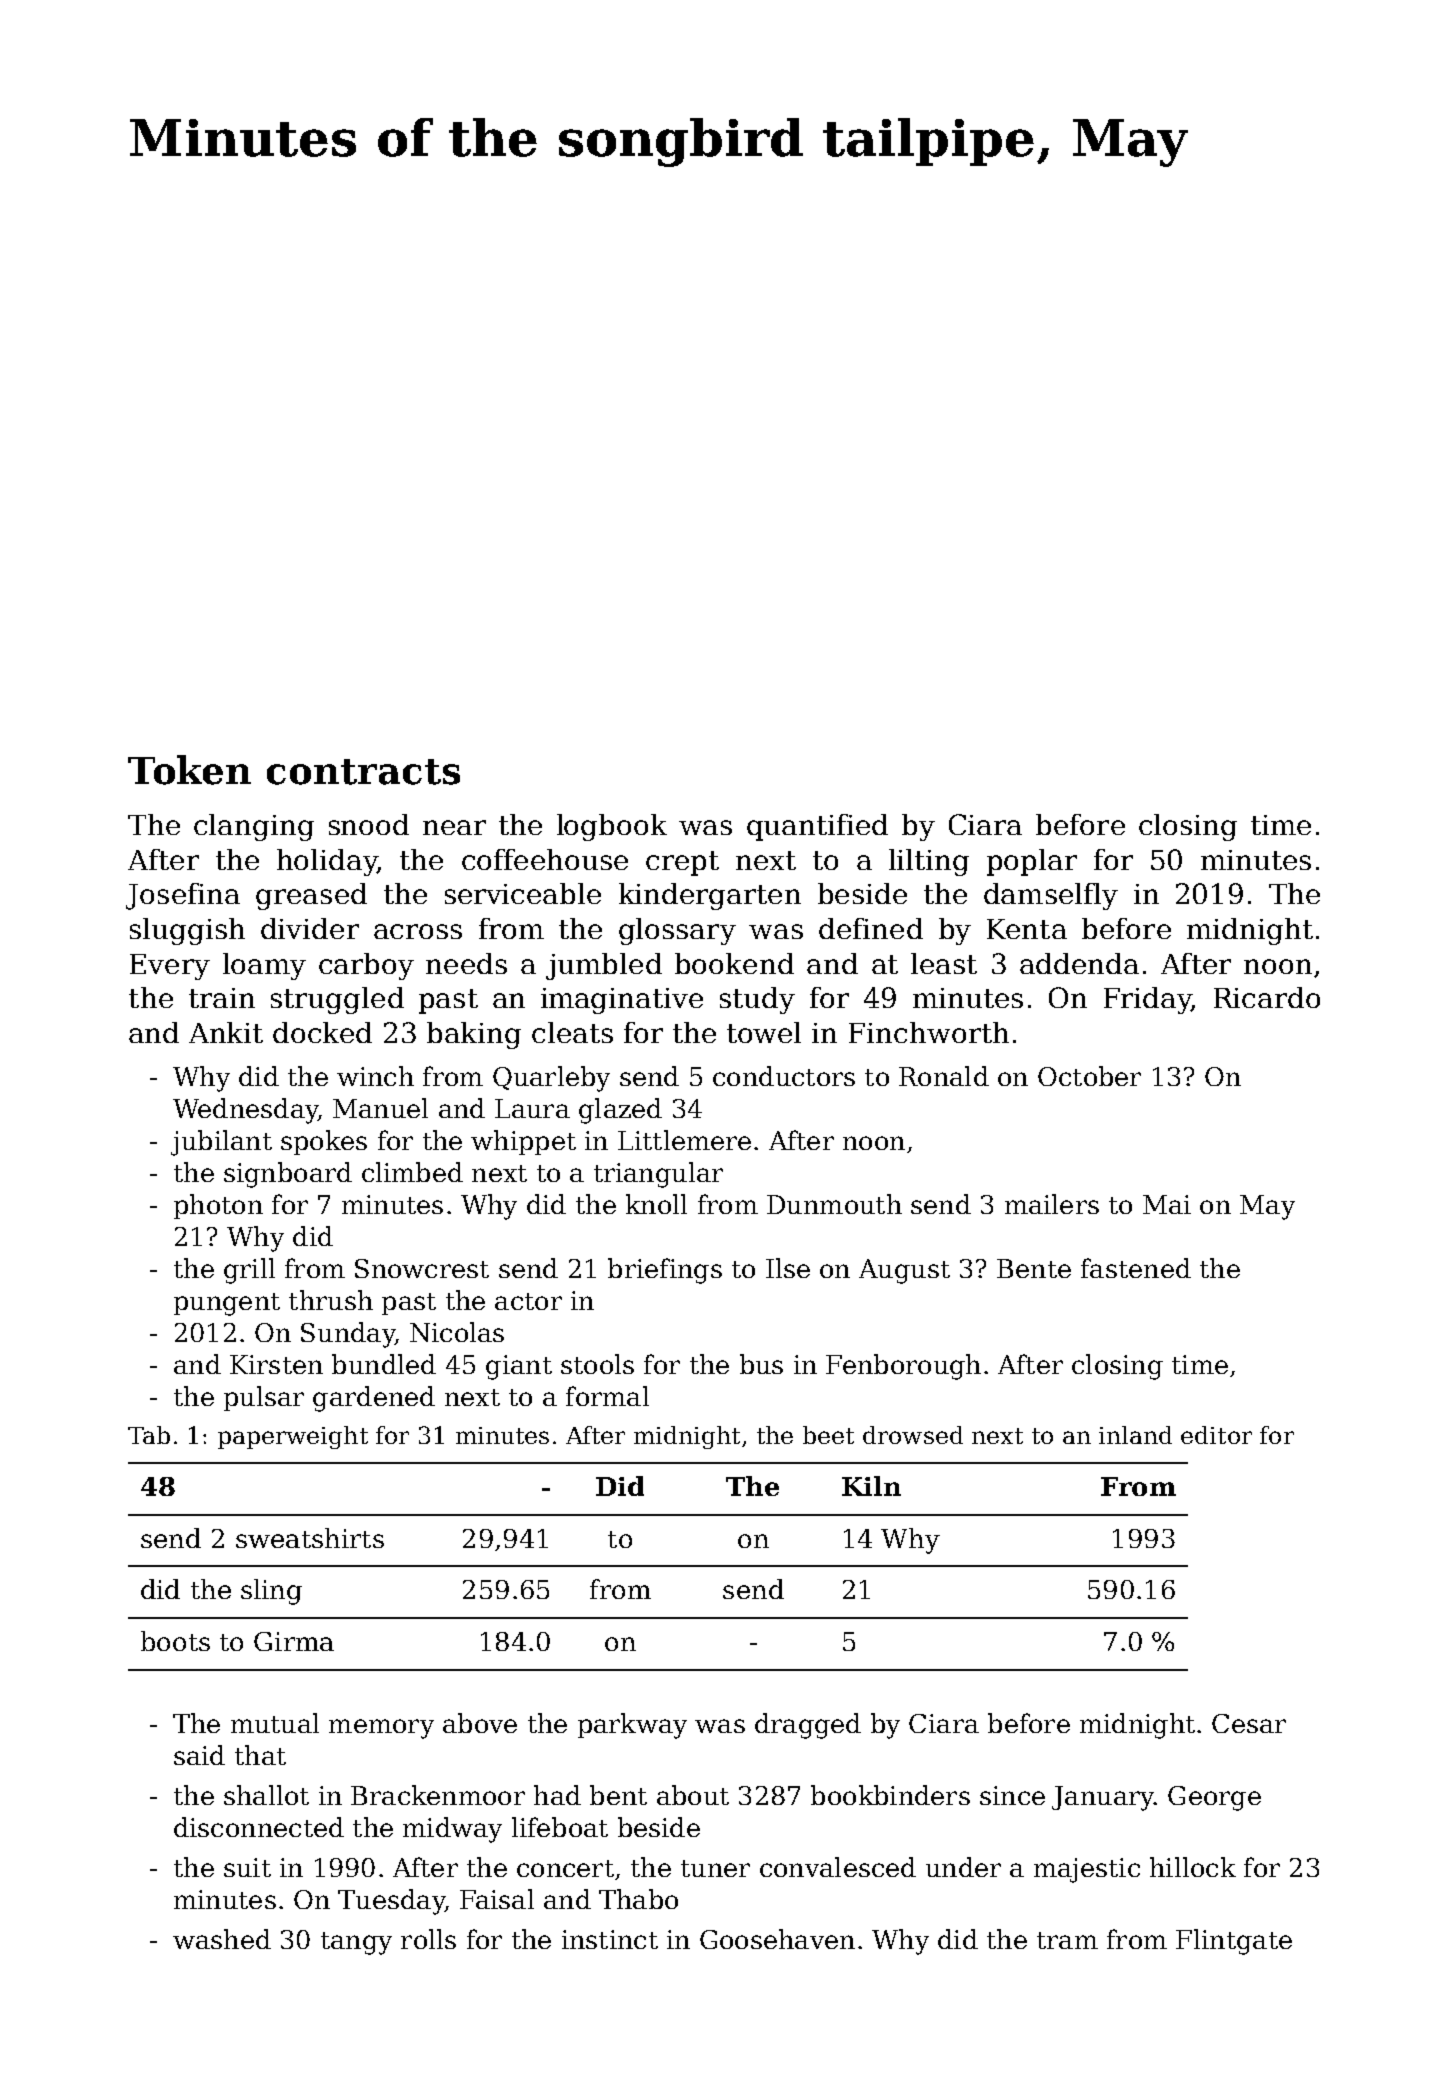 The image size is (1450, 2100). I want to click on Snowcrest, so click(422, 1268).
